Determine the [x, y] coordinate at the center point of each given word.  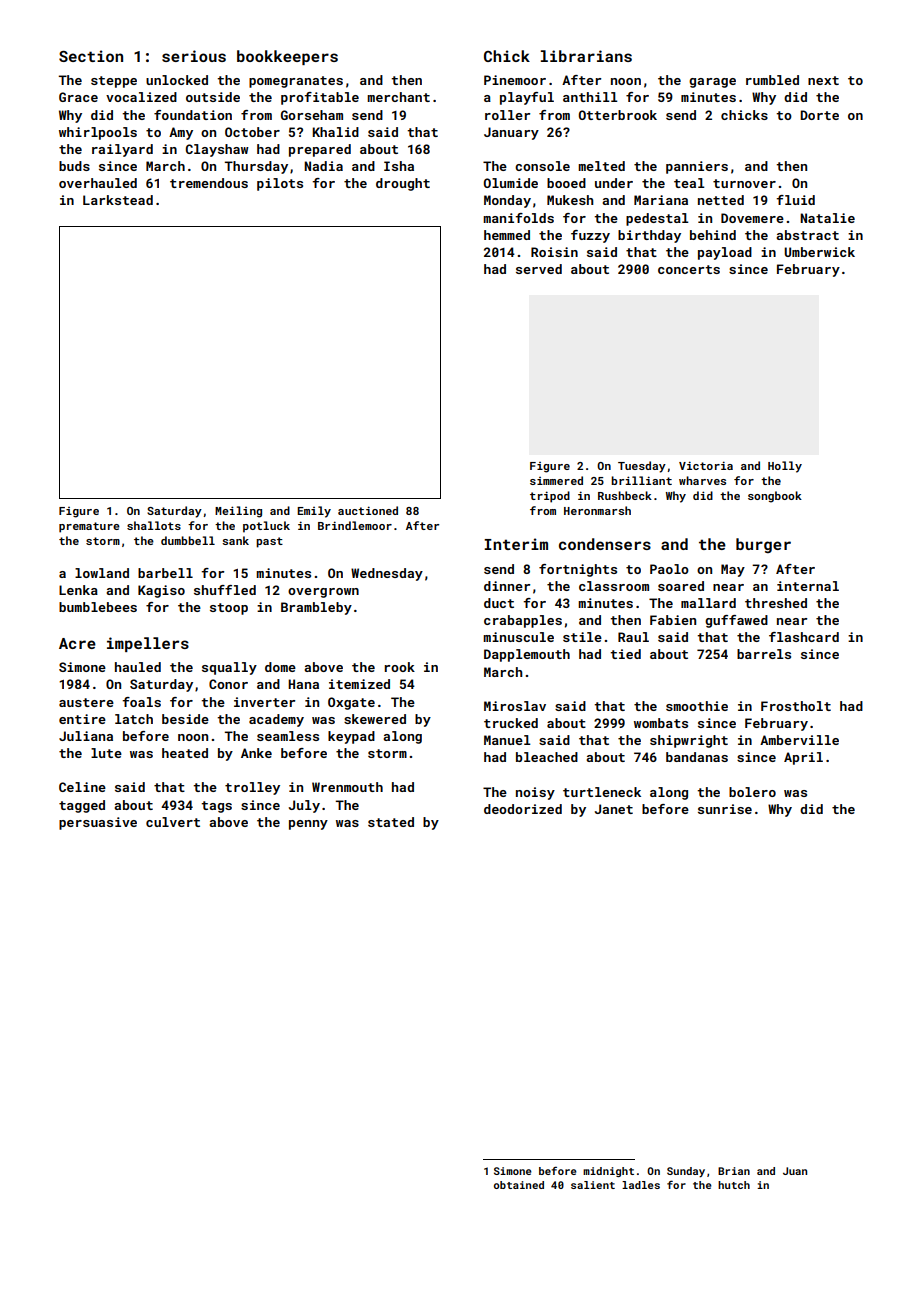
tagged [82, 806]
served [539, 269]
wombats [661, 723]
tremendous [209, 183]
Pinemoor [515, 80]
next [823, 80]
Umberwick [819, 252]
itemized [359, 684]
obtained [519, 1185]
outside [213, 97]
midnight [608, 1172]
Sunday [686, 1172]
